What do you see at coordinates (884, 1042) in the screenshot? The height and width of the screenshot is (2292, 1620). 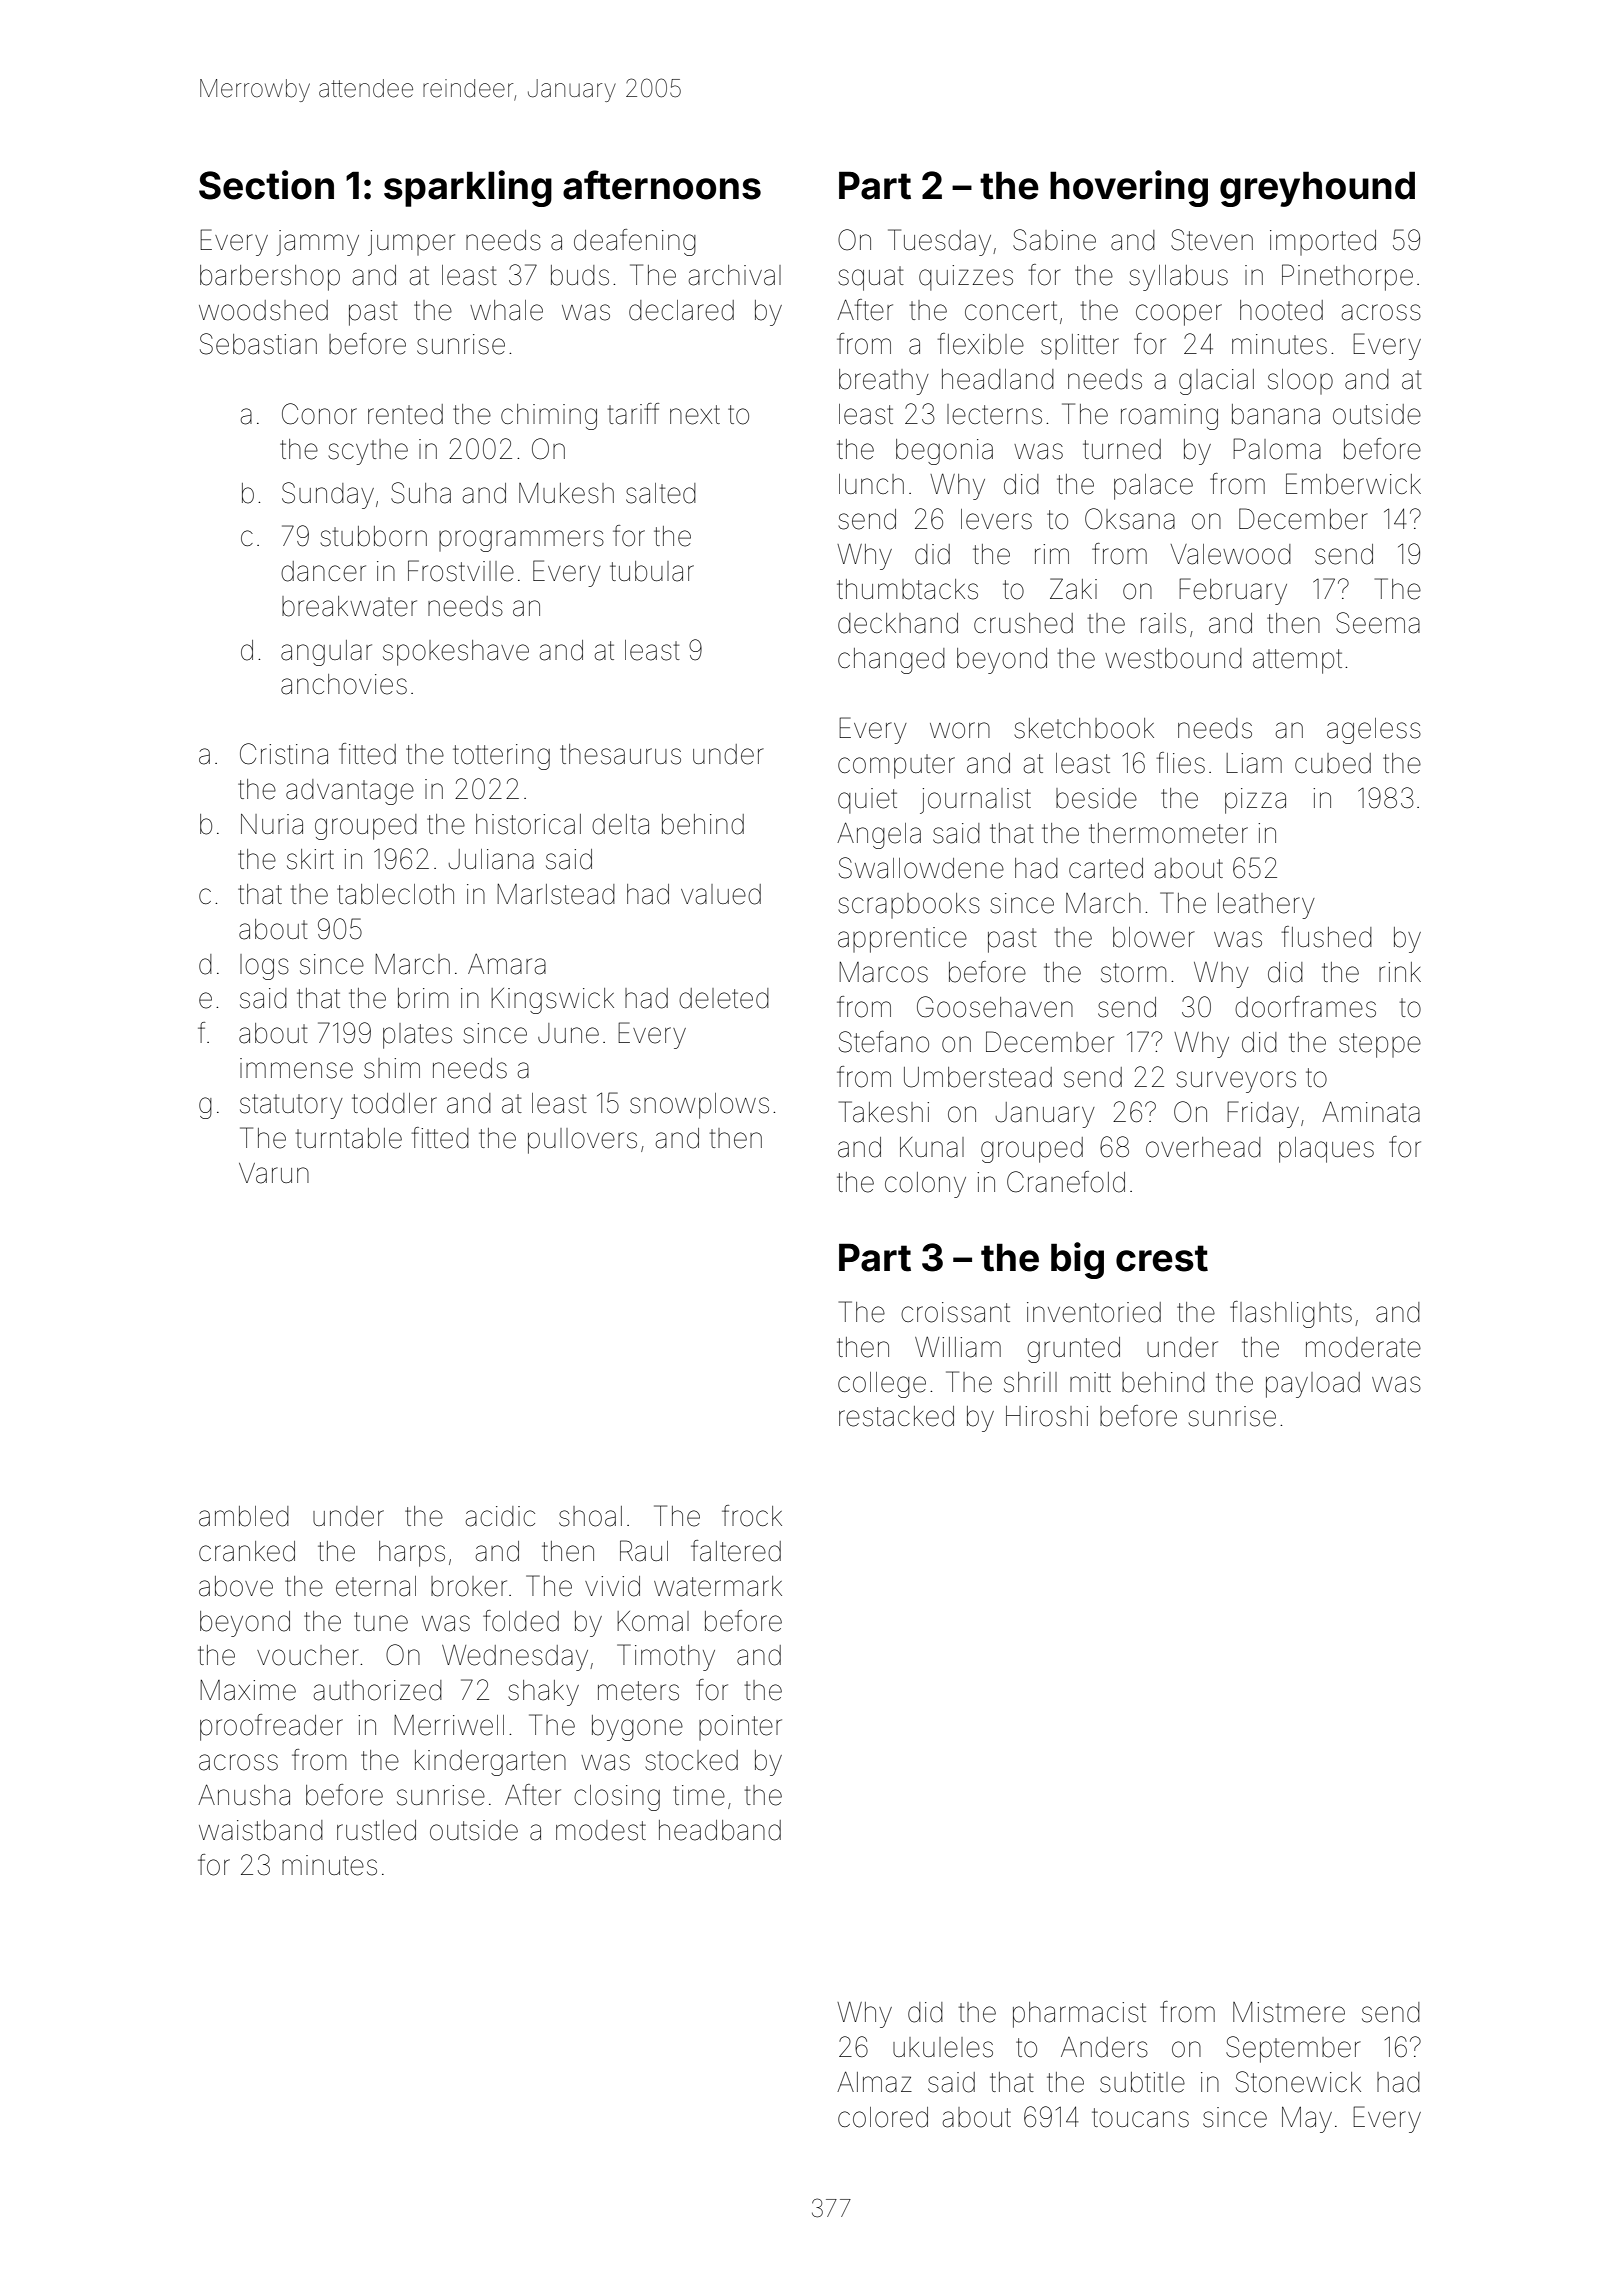 I see `Stefano` at bounding box center [884, 1042].
